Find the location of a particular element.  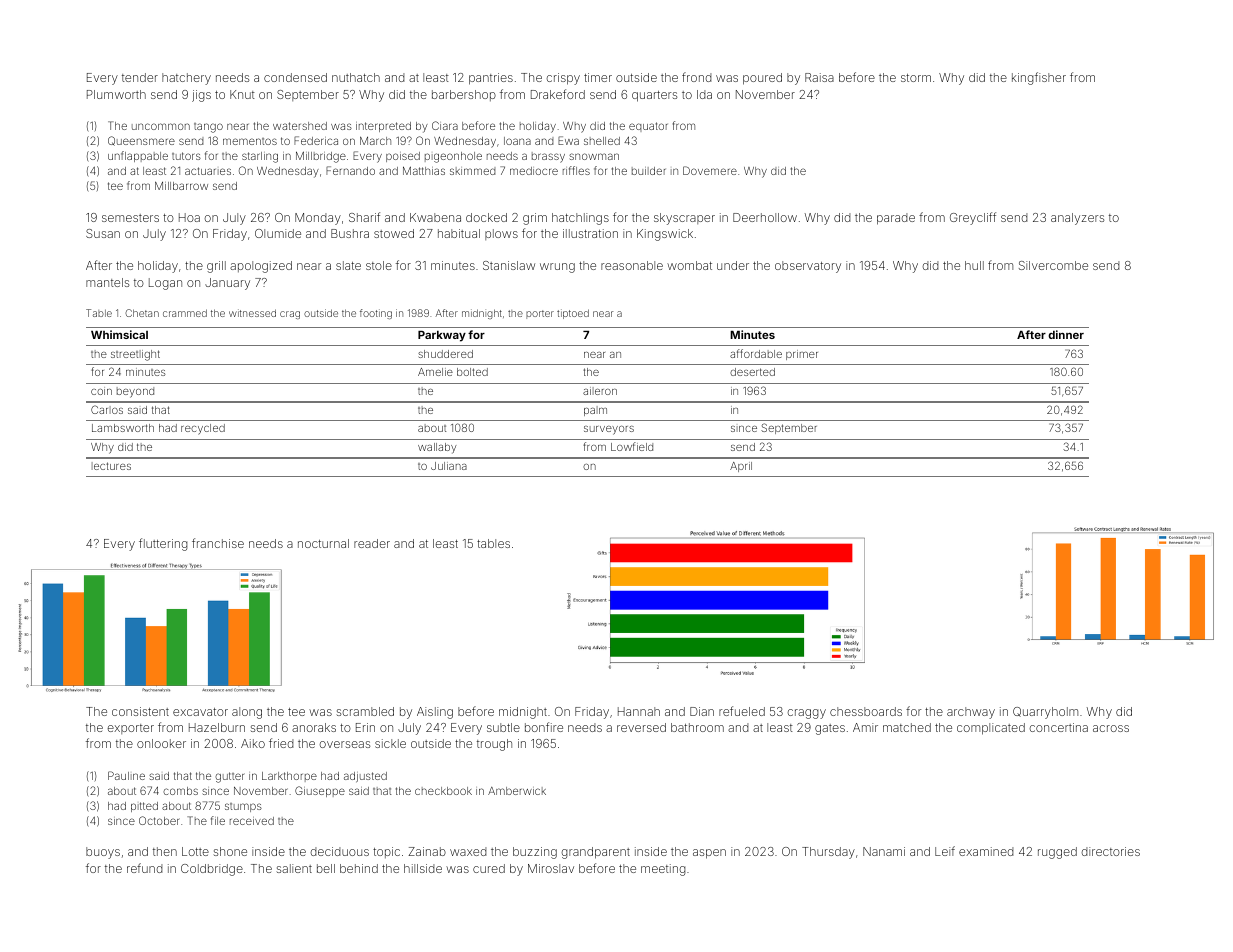

storm is located at coordinates (916, 78).
